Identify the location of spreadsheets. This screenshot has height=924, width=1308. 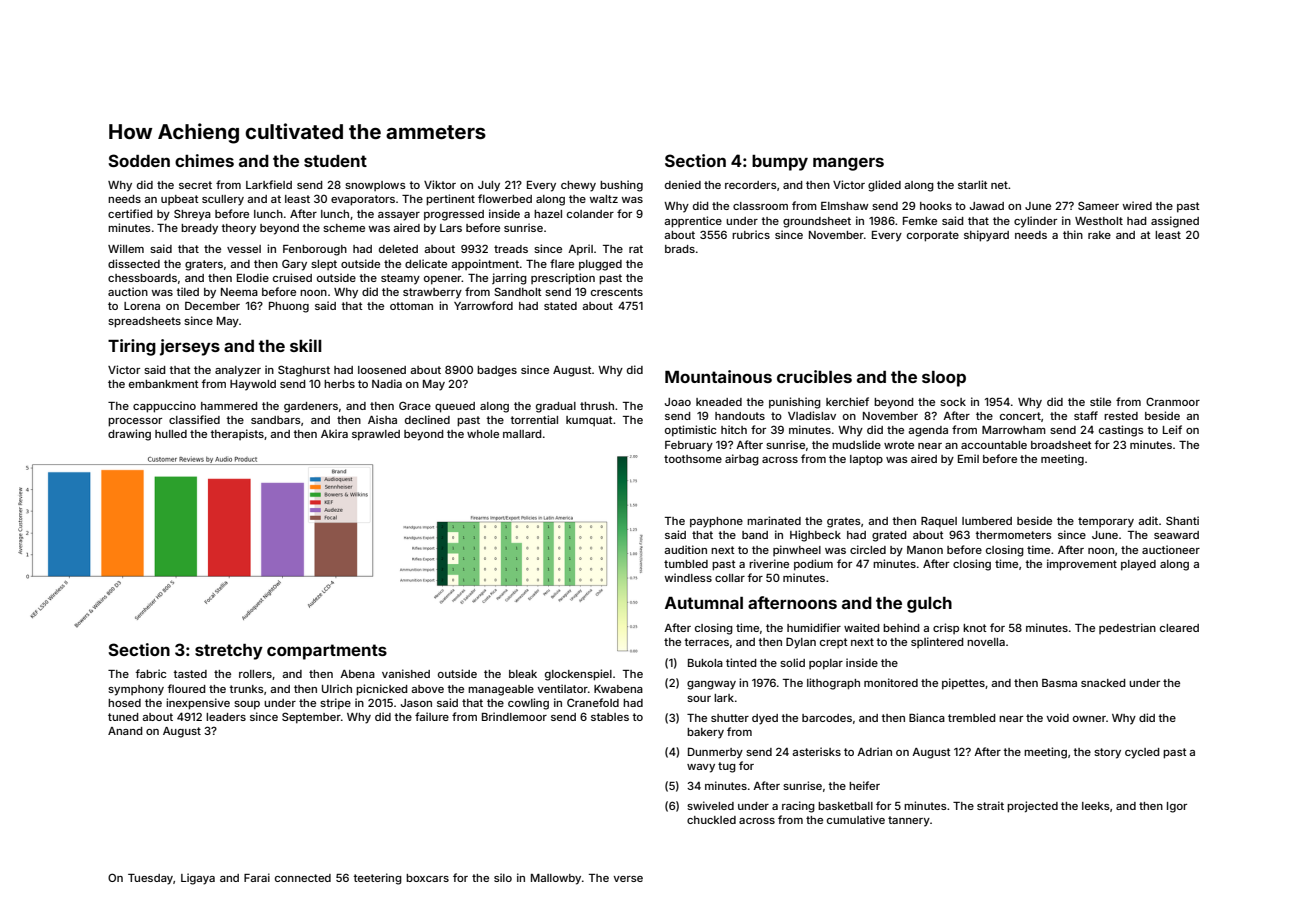
(144, 322).
